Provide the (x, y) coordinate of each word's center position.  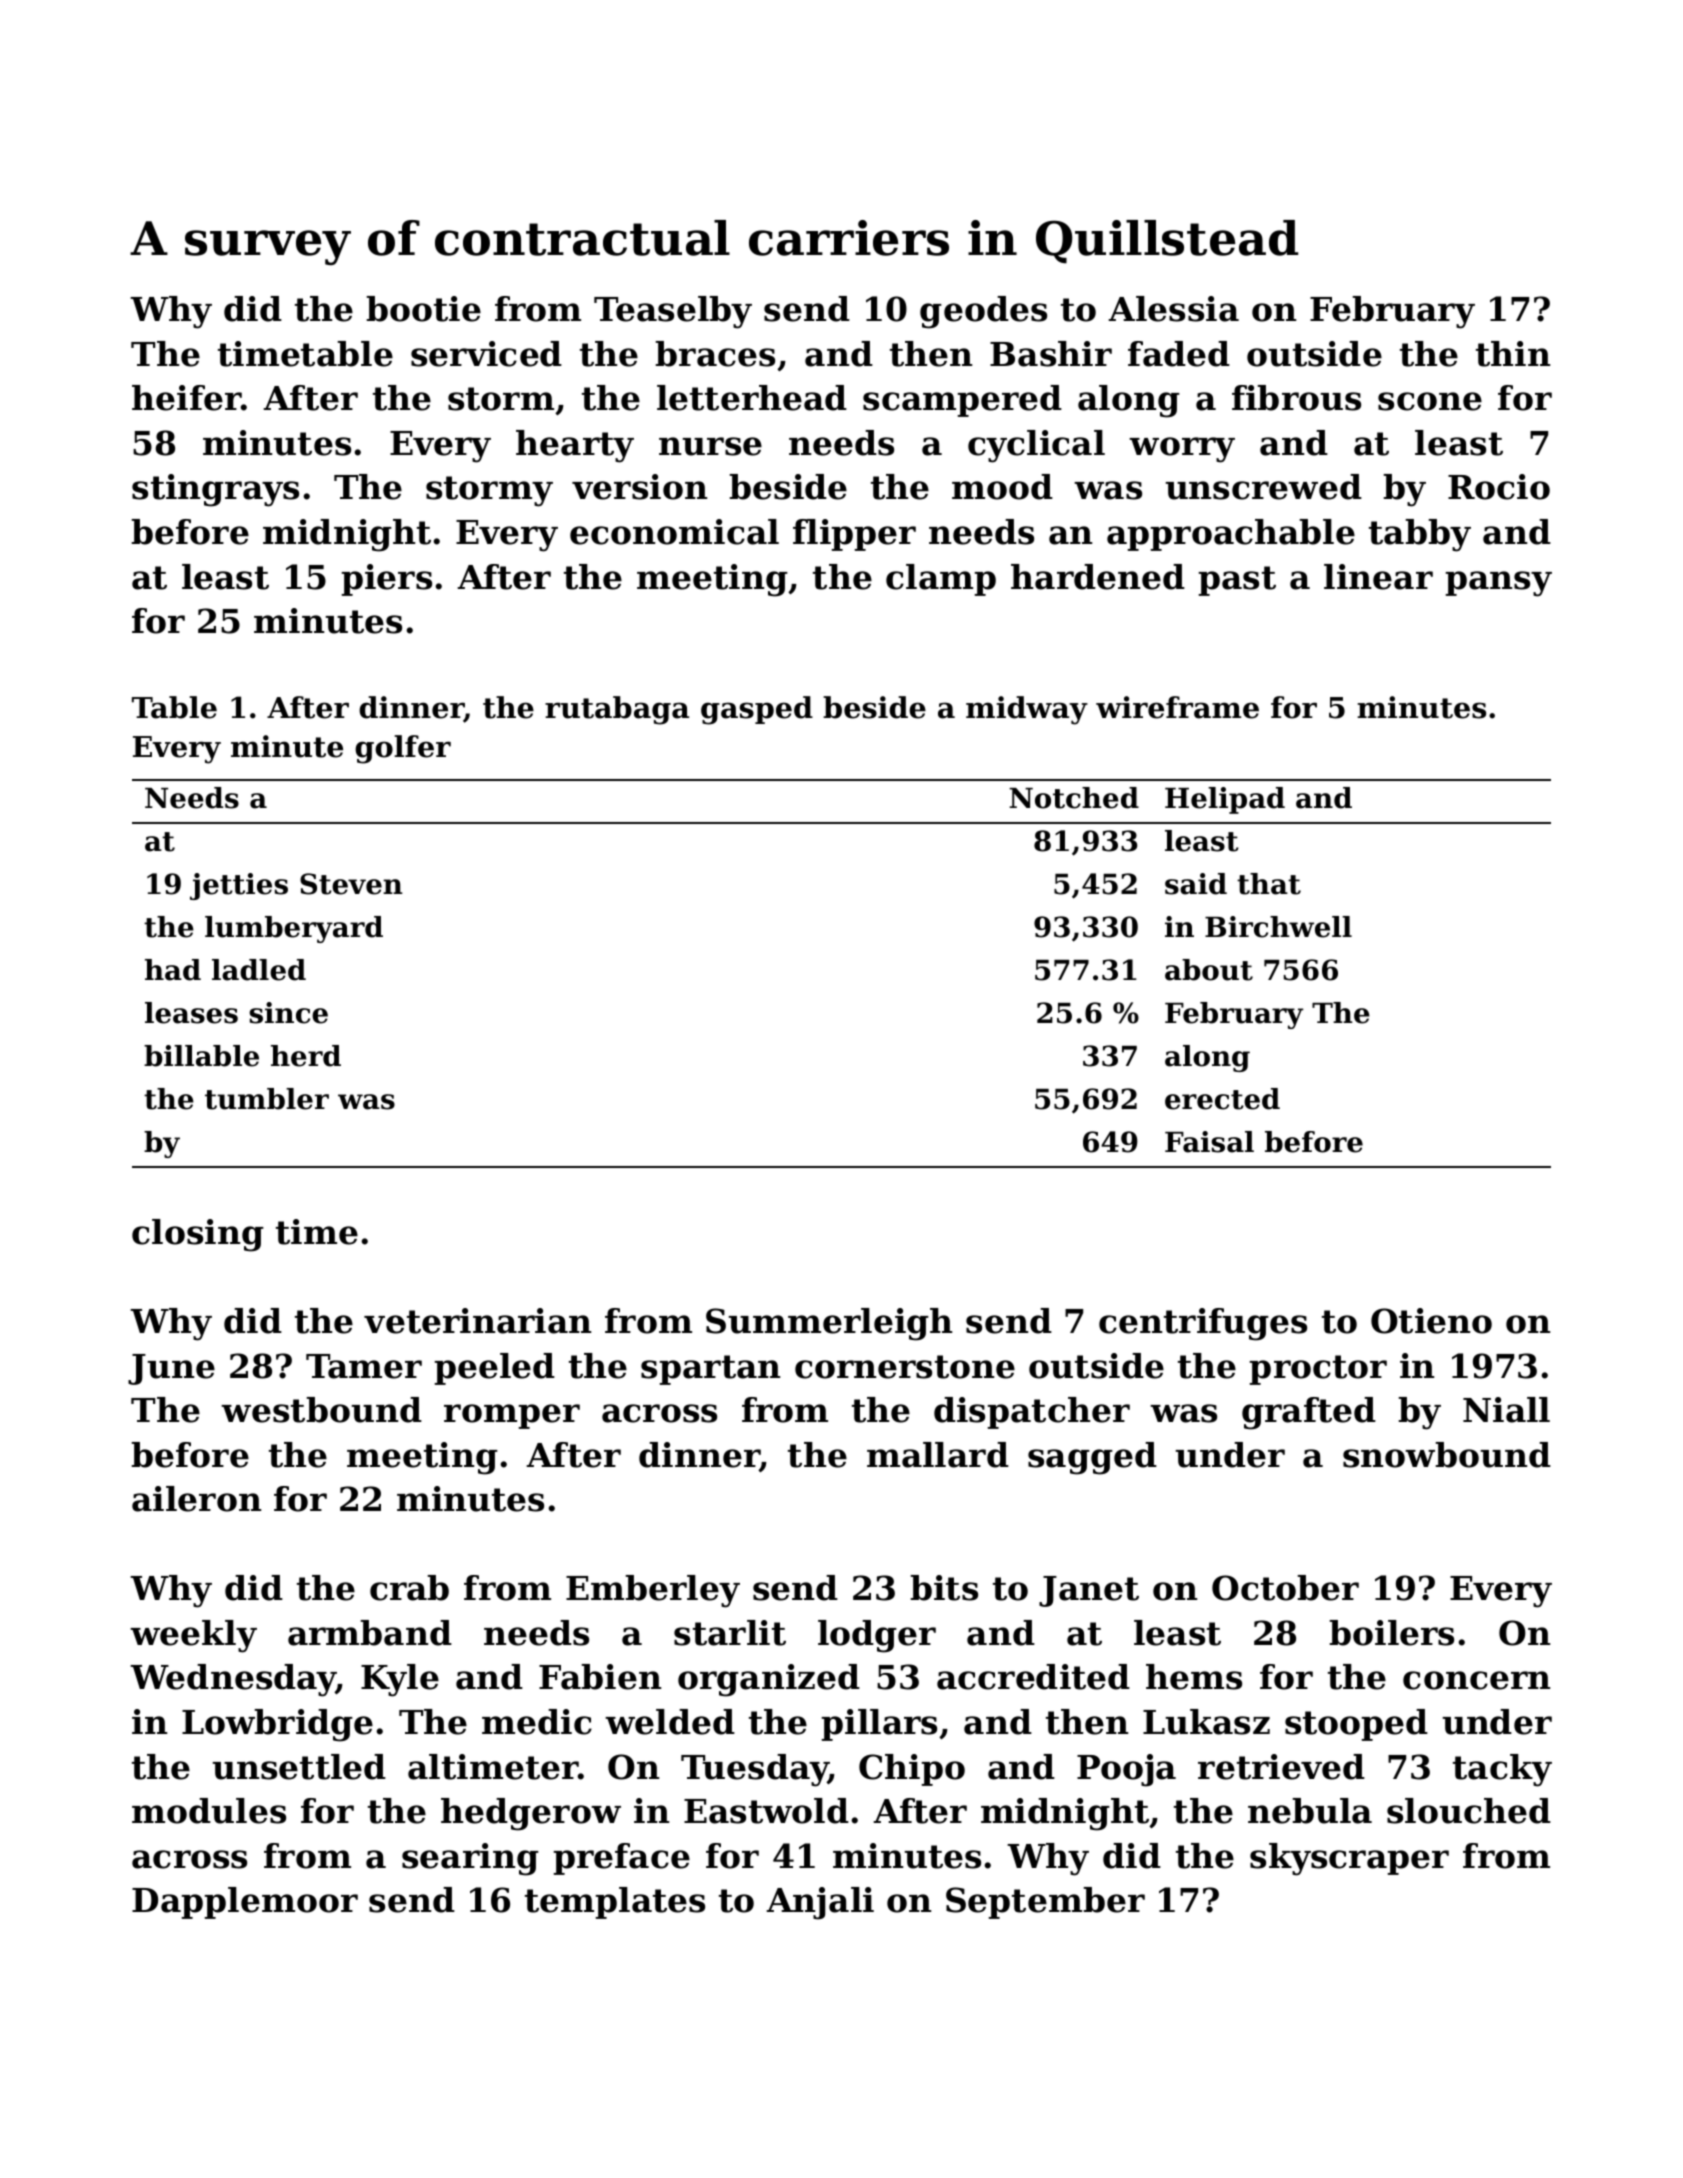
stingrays (215, 490)
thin (1513, 354)
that (1269, 884)
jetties (239, 886)
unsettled (299, 1767)
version (639, 487)
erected (1222, 1099)
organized (769, 1680)
